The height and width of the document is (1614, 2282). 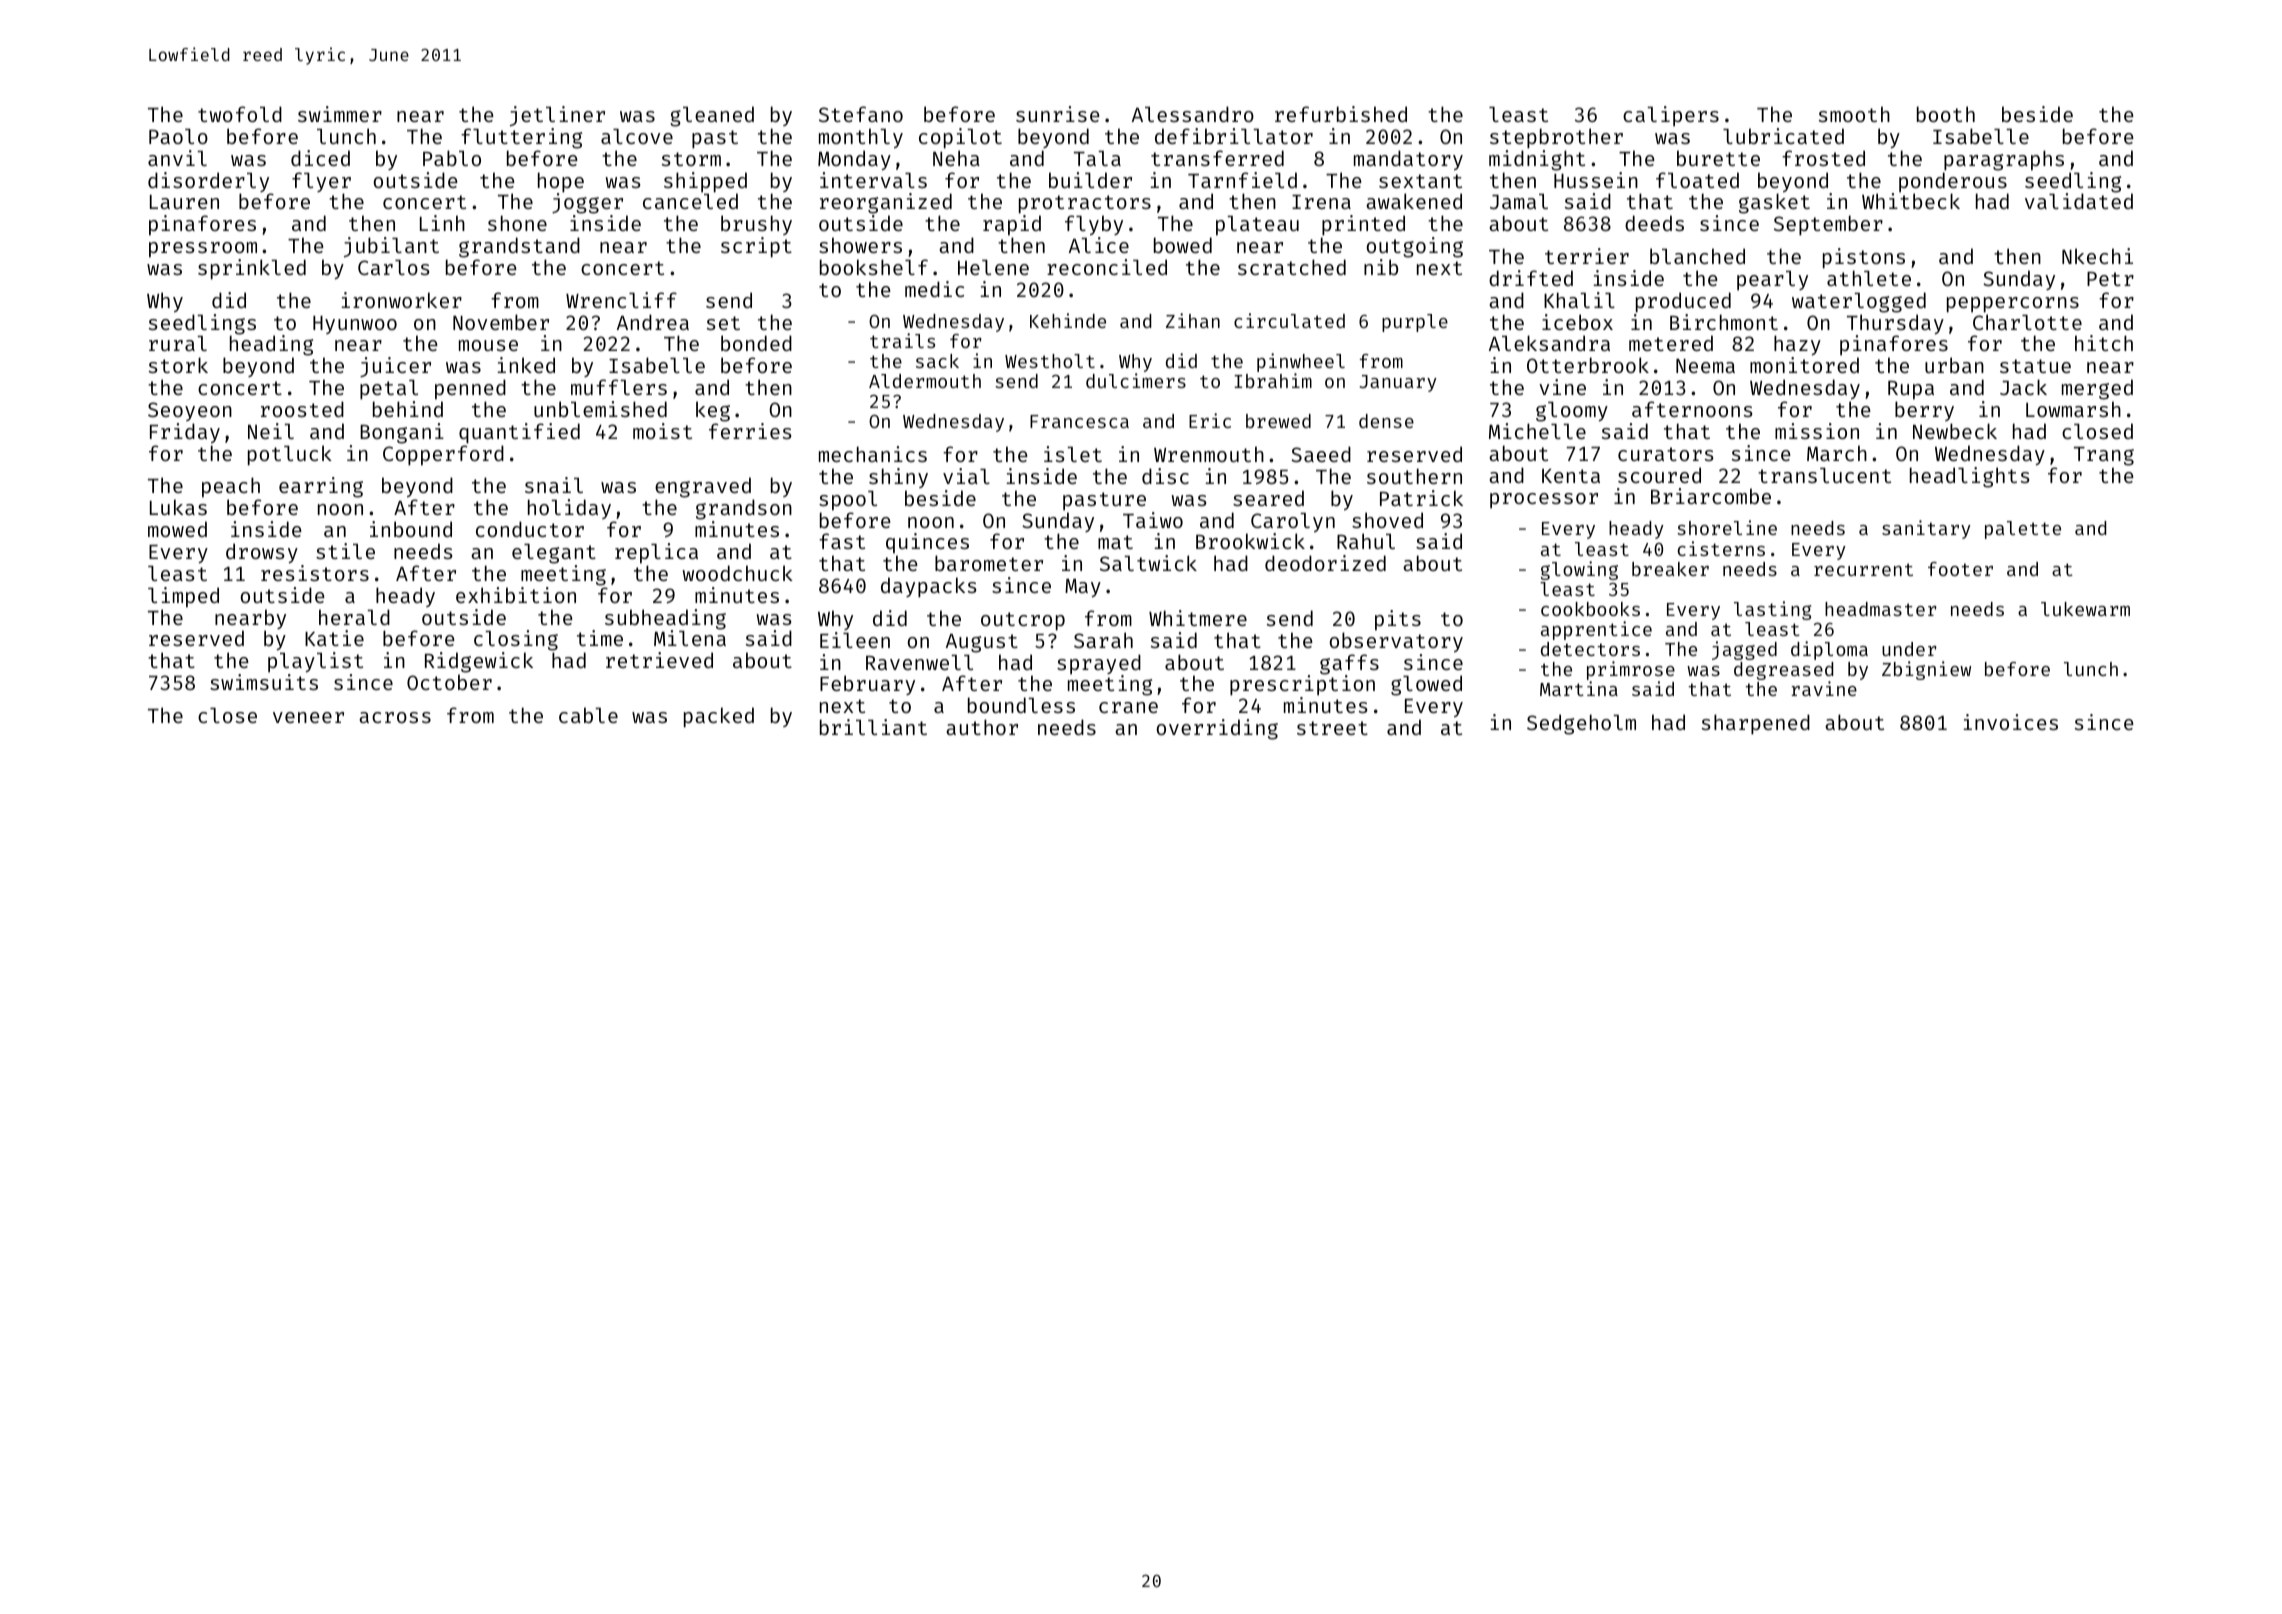 What do you see at coordinates (1153, 520) in the document?
I see `Taiwo` at bounding box center [1153, 520].
